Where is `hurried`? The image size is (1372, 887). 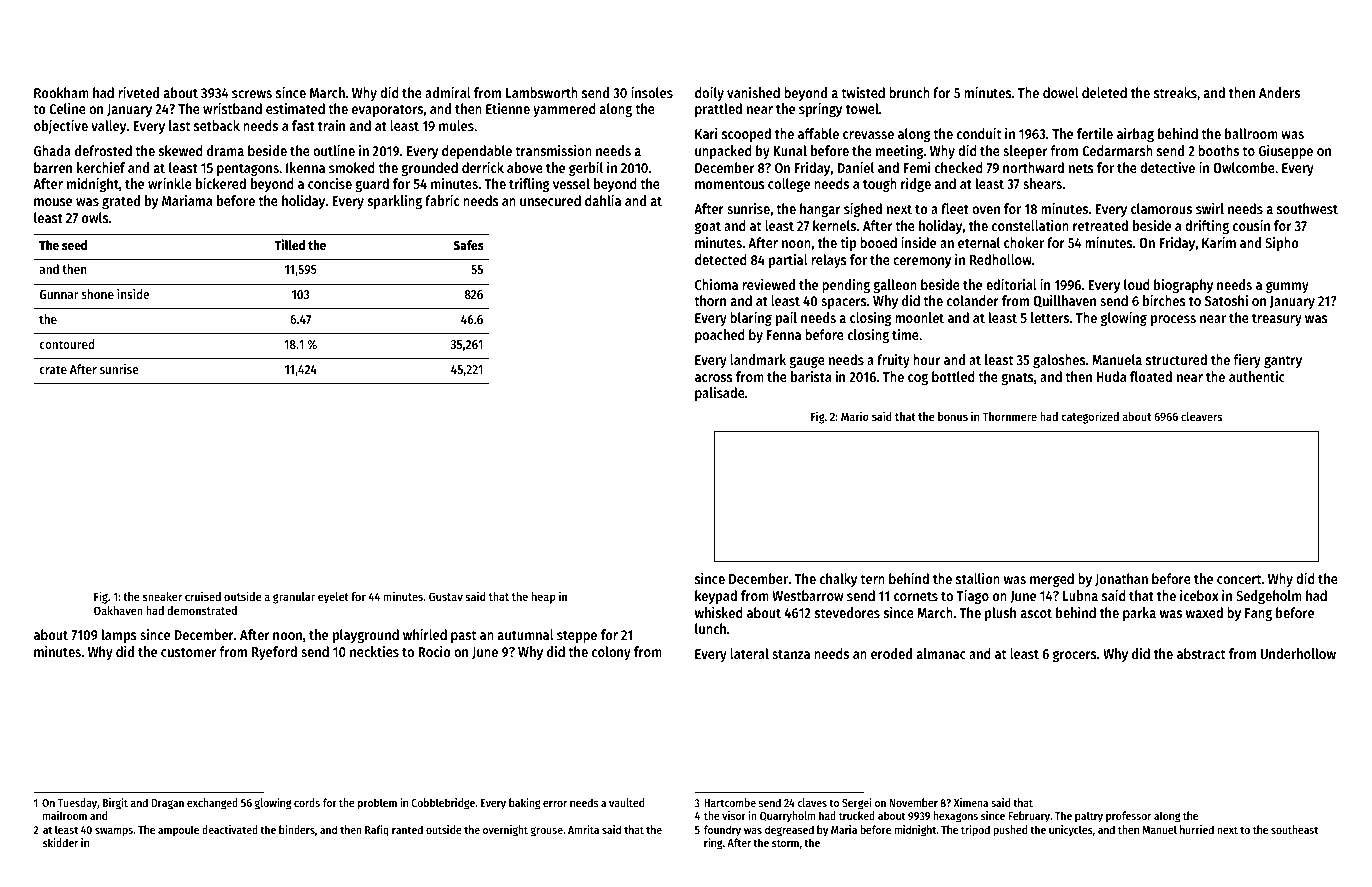
hurried is located at coordinates (1197, 829).
